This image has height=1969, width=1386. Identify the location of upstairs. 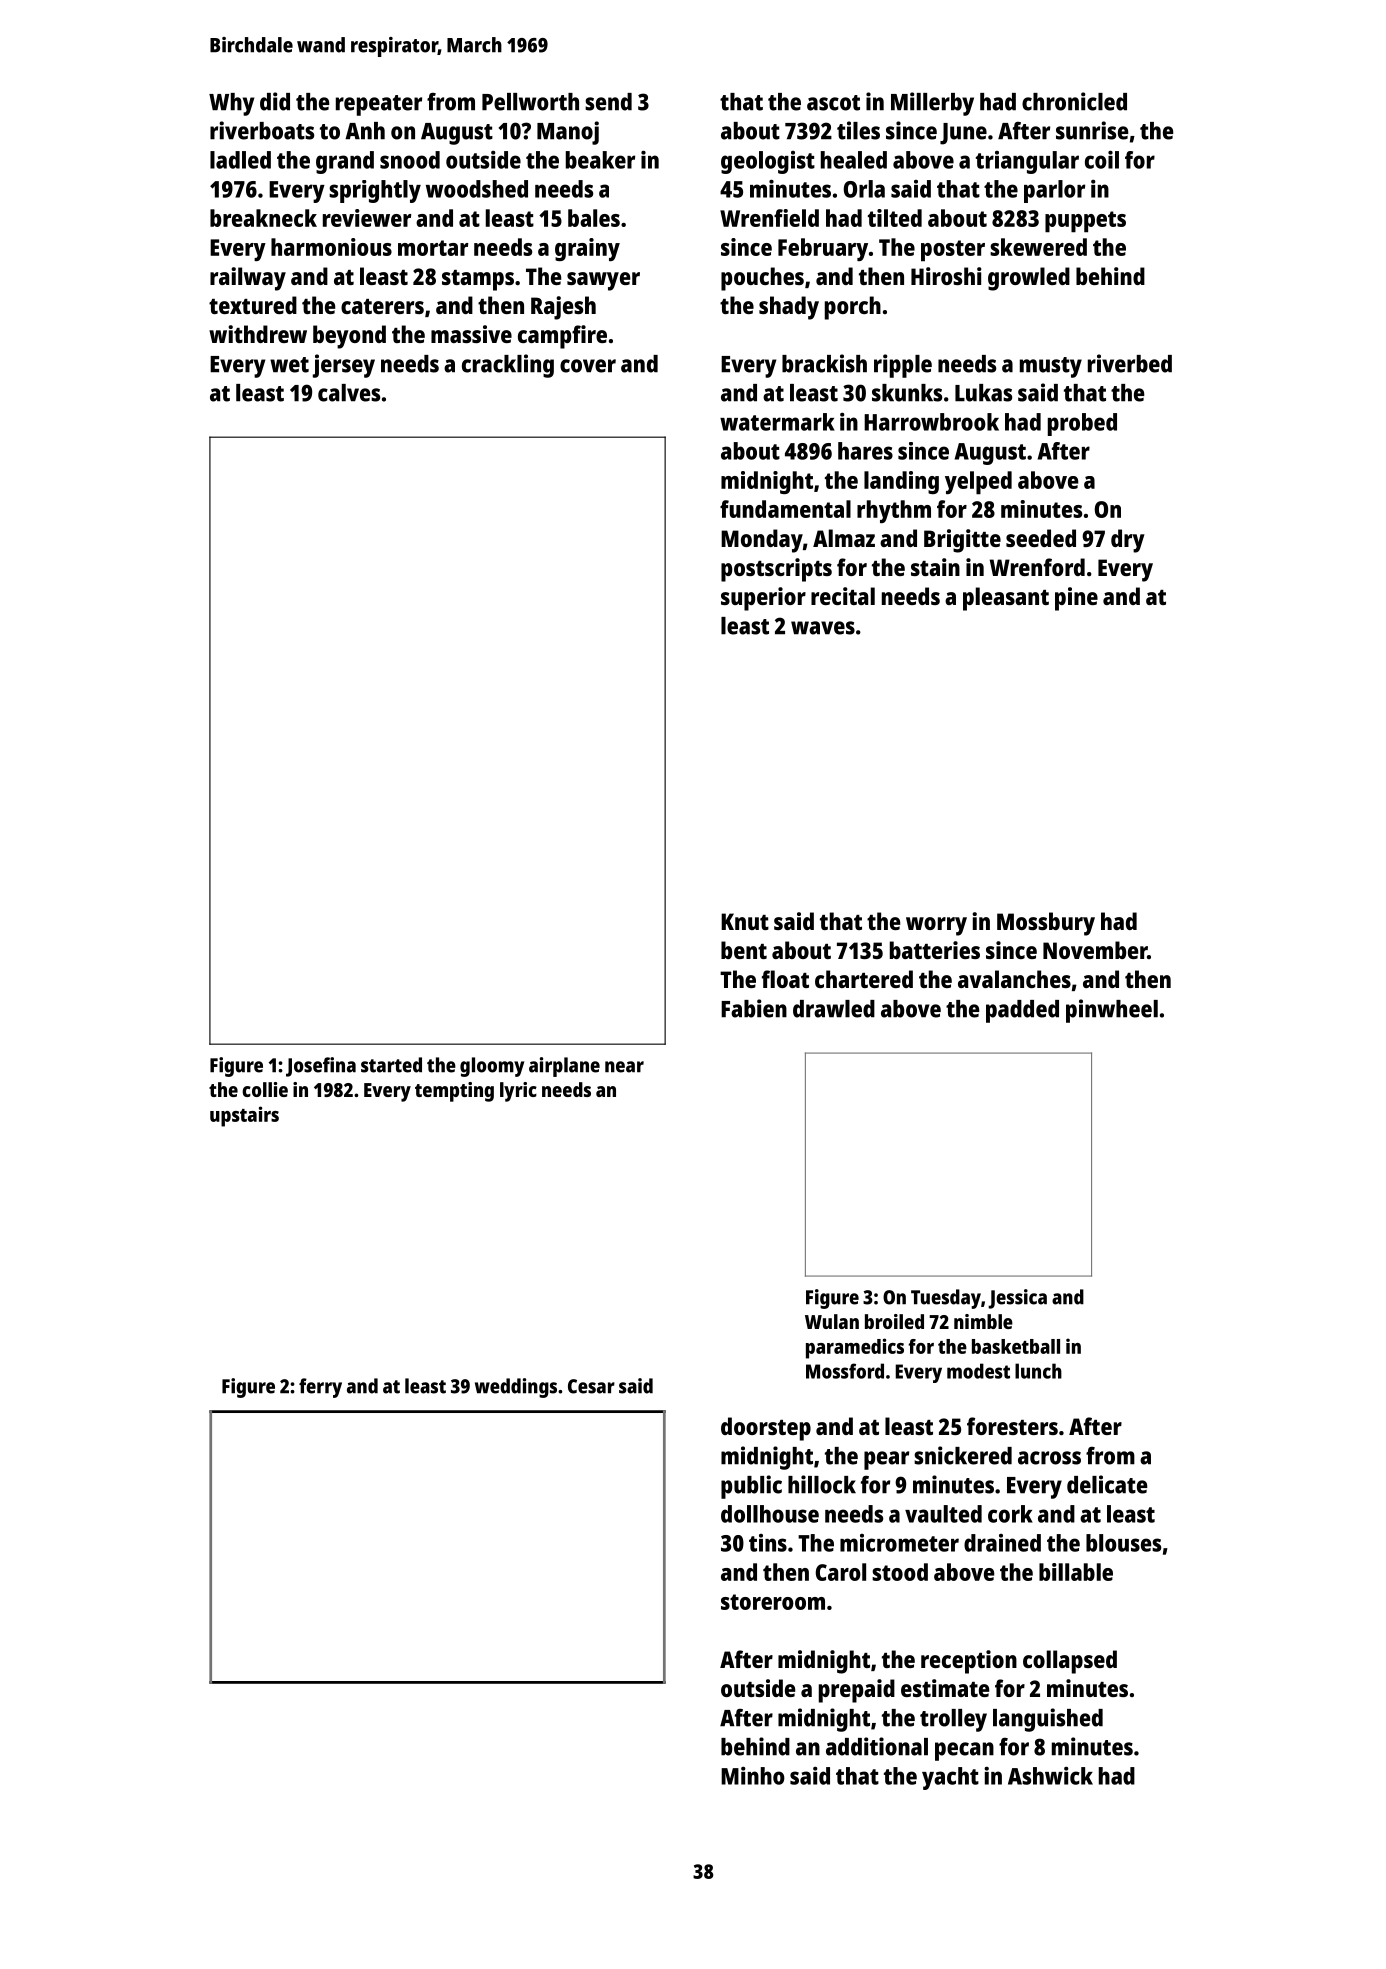
(244, 1116).
